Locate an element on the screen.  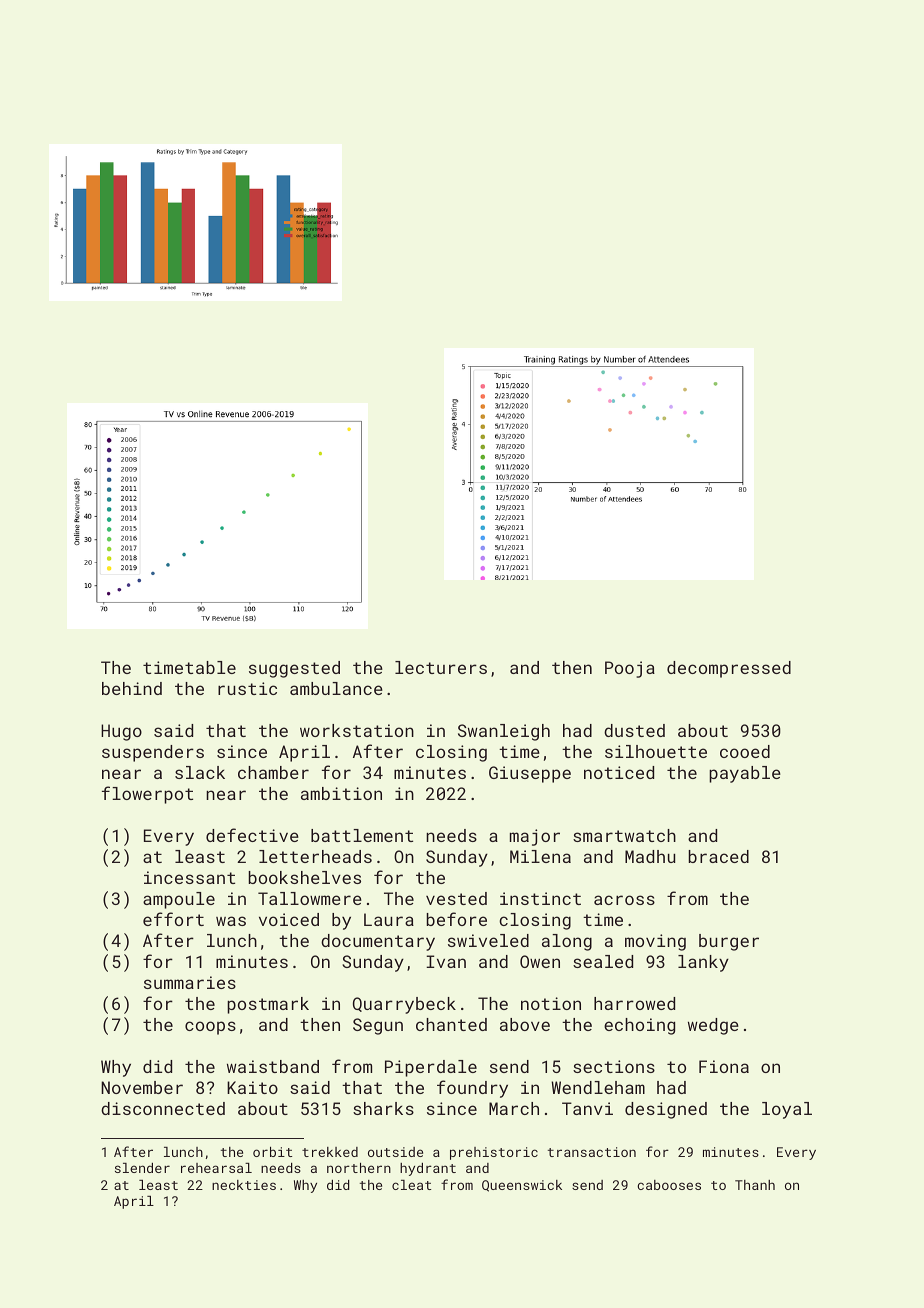
disconnected is located at coordinates (163, 1108).
